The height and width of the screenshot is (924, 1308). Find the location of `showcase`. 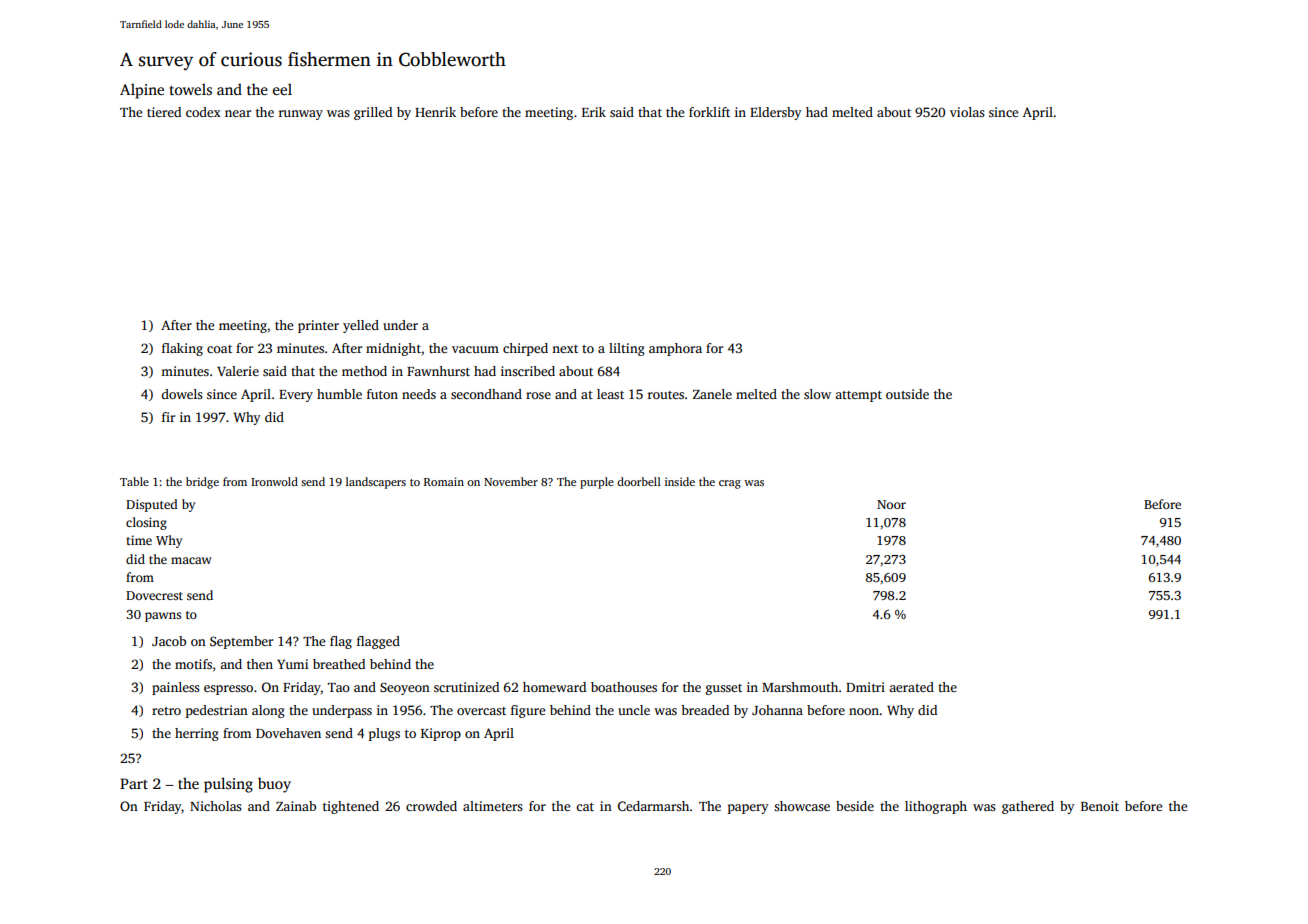

showcase is located at coordinates (802, 806).
